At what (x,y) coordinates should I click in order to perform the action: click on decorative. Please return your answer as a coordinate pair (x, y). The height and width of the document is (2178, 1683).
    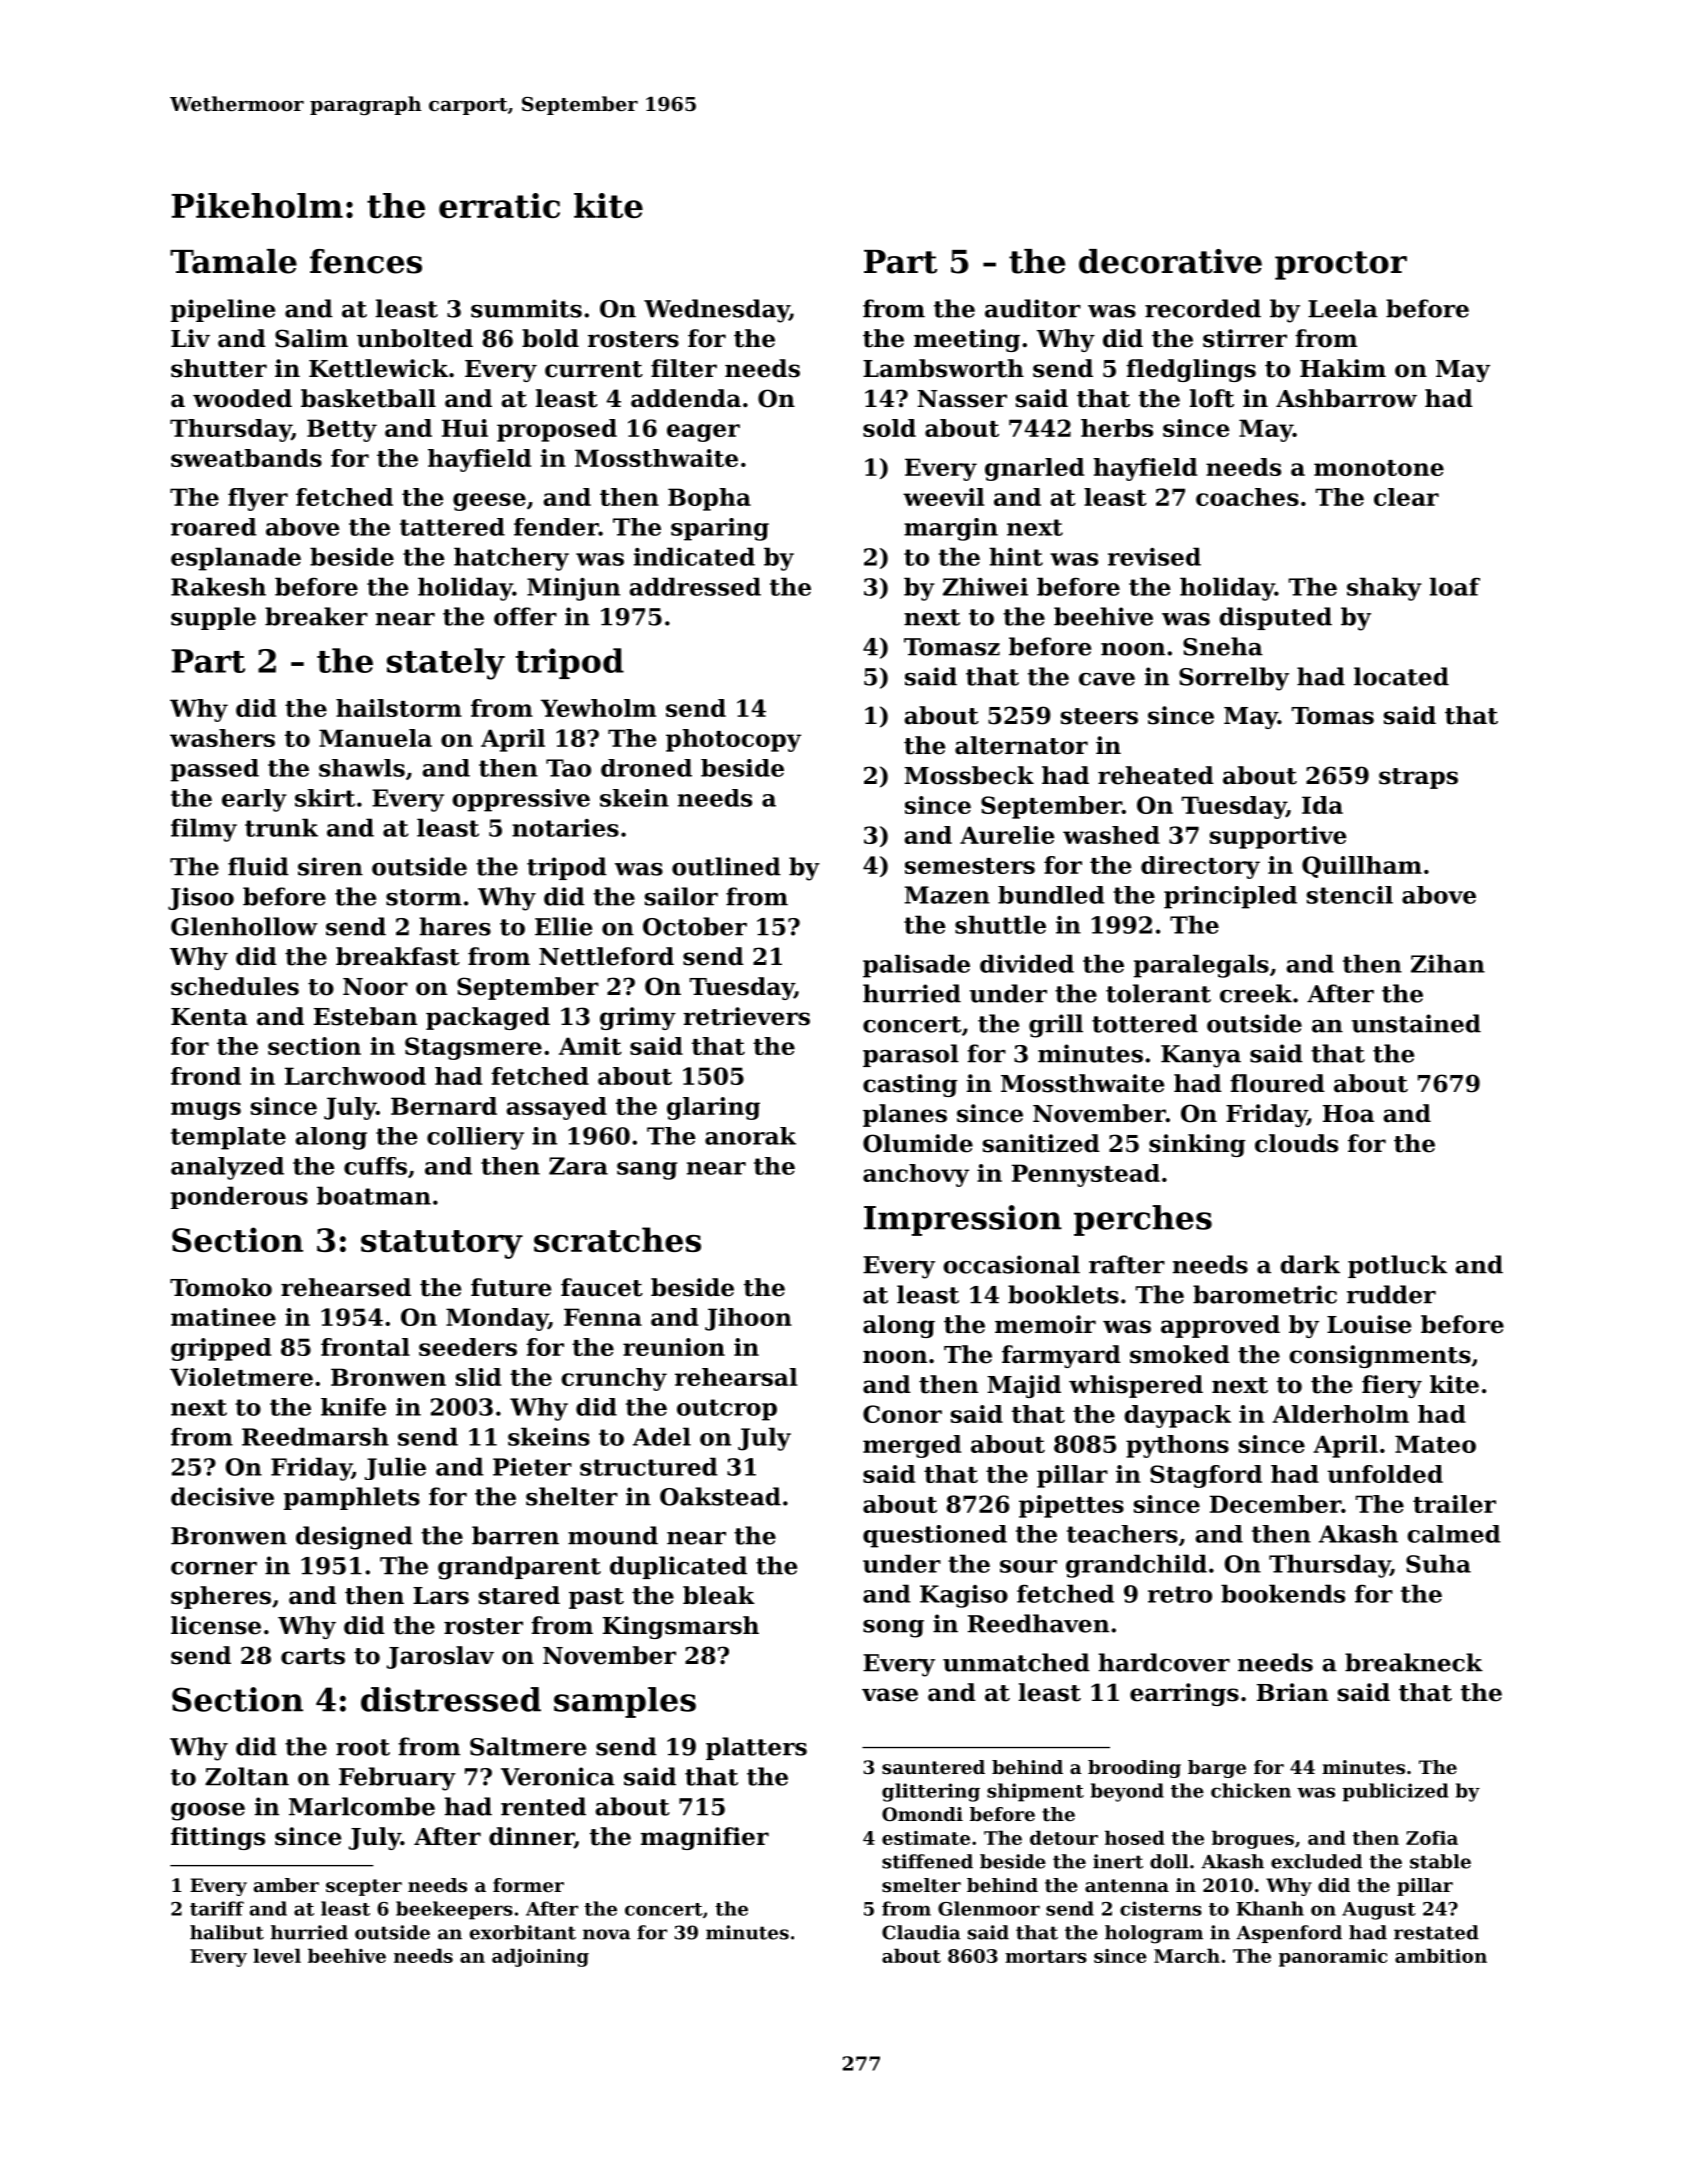
    Looking at the image, I should click on (1170, 261).
